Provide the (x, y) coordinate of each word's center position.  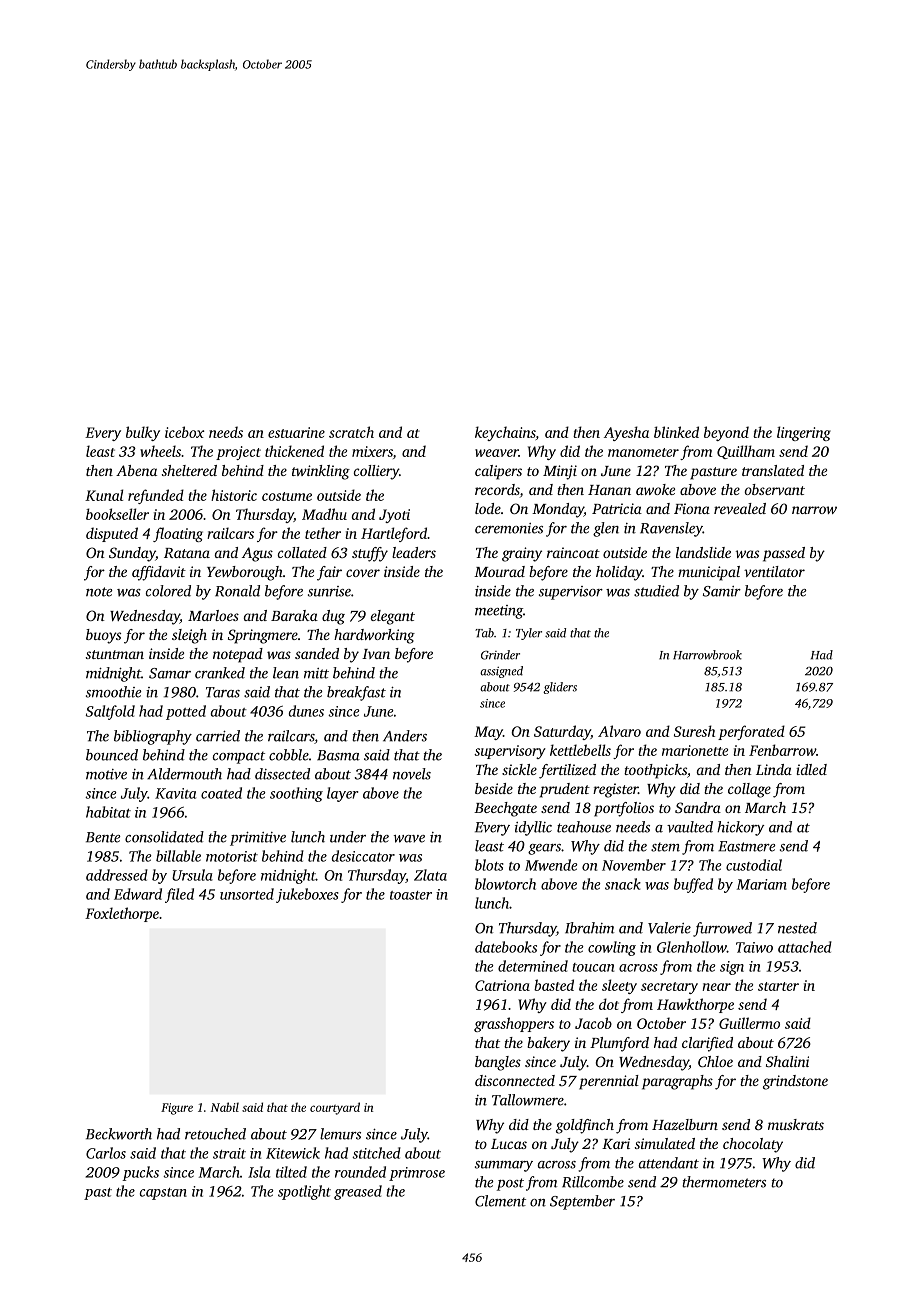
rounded (360, 1172)
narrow (814, 510)
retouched (215, 1134)
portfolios (624, 809)
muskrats (796, 1124)
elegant (393, 617)
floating (178, 534)
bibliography (153, 737)
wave (409, 839)
